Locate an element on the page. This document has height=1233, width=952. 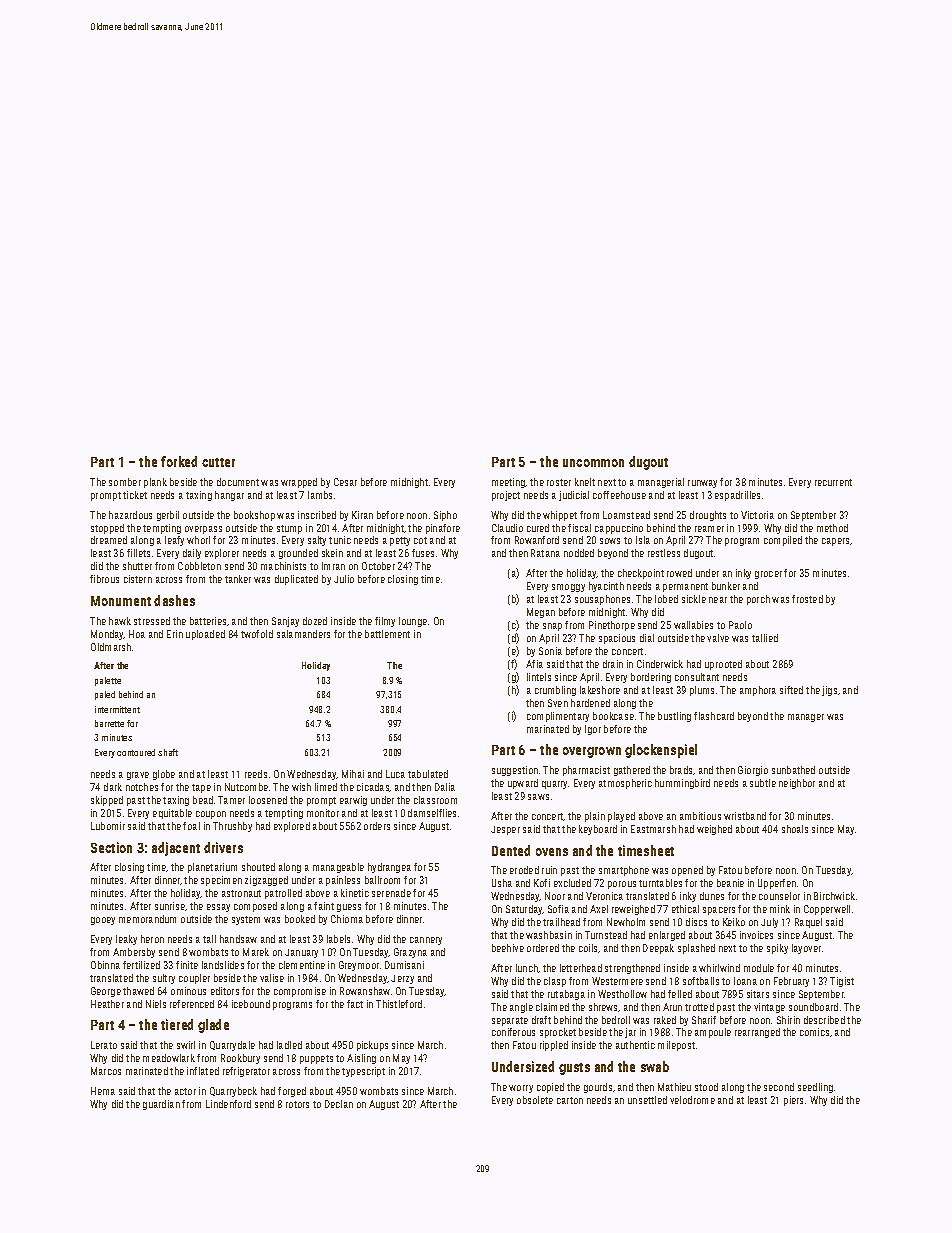
method is located at coordinates (832, 528).
